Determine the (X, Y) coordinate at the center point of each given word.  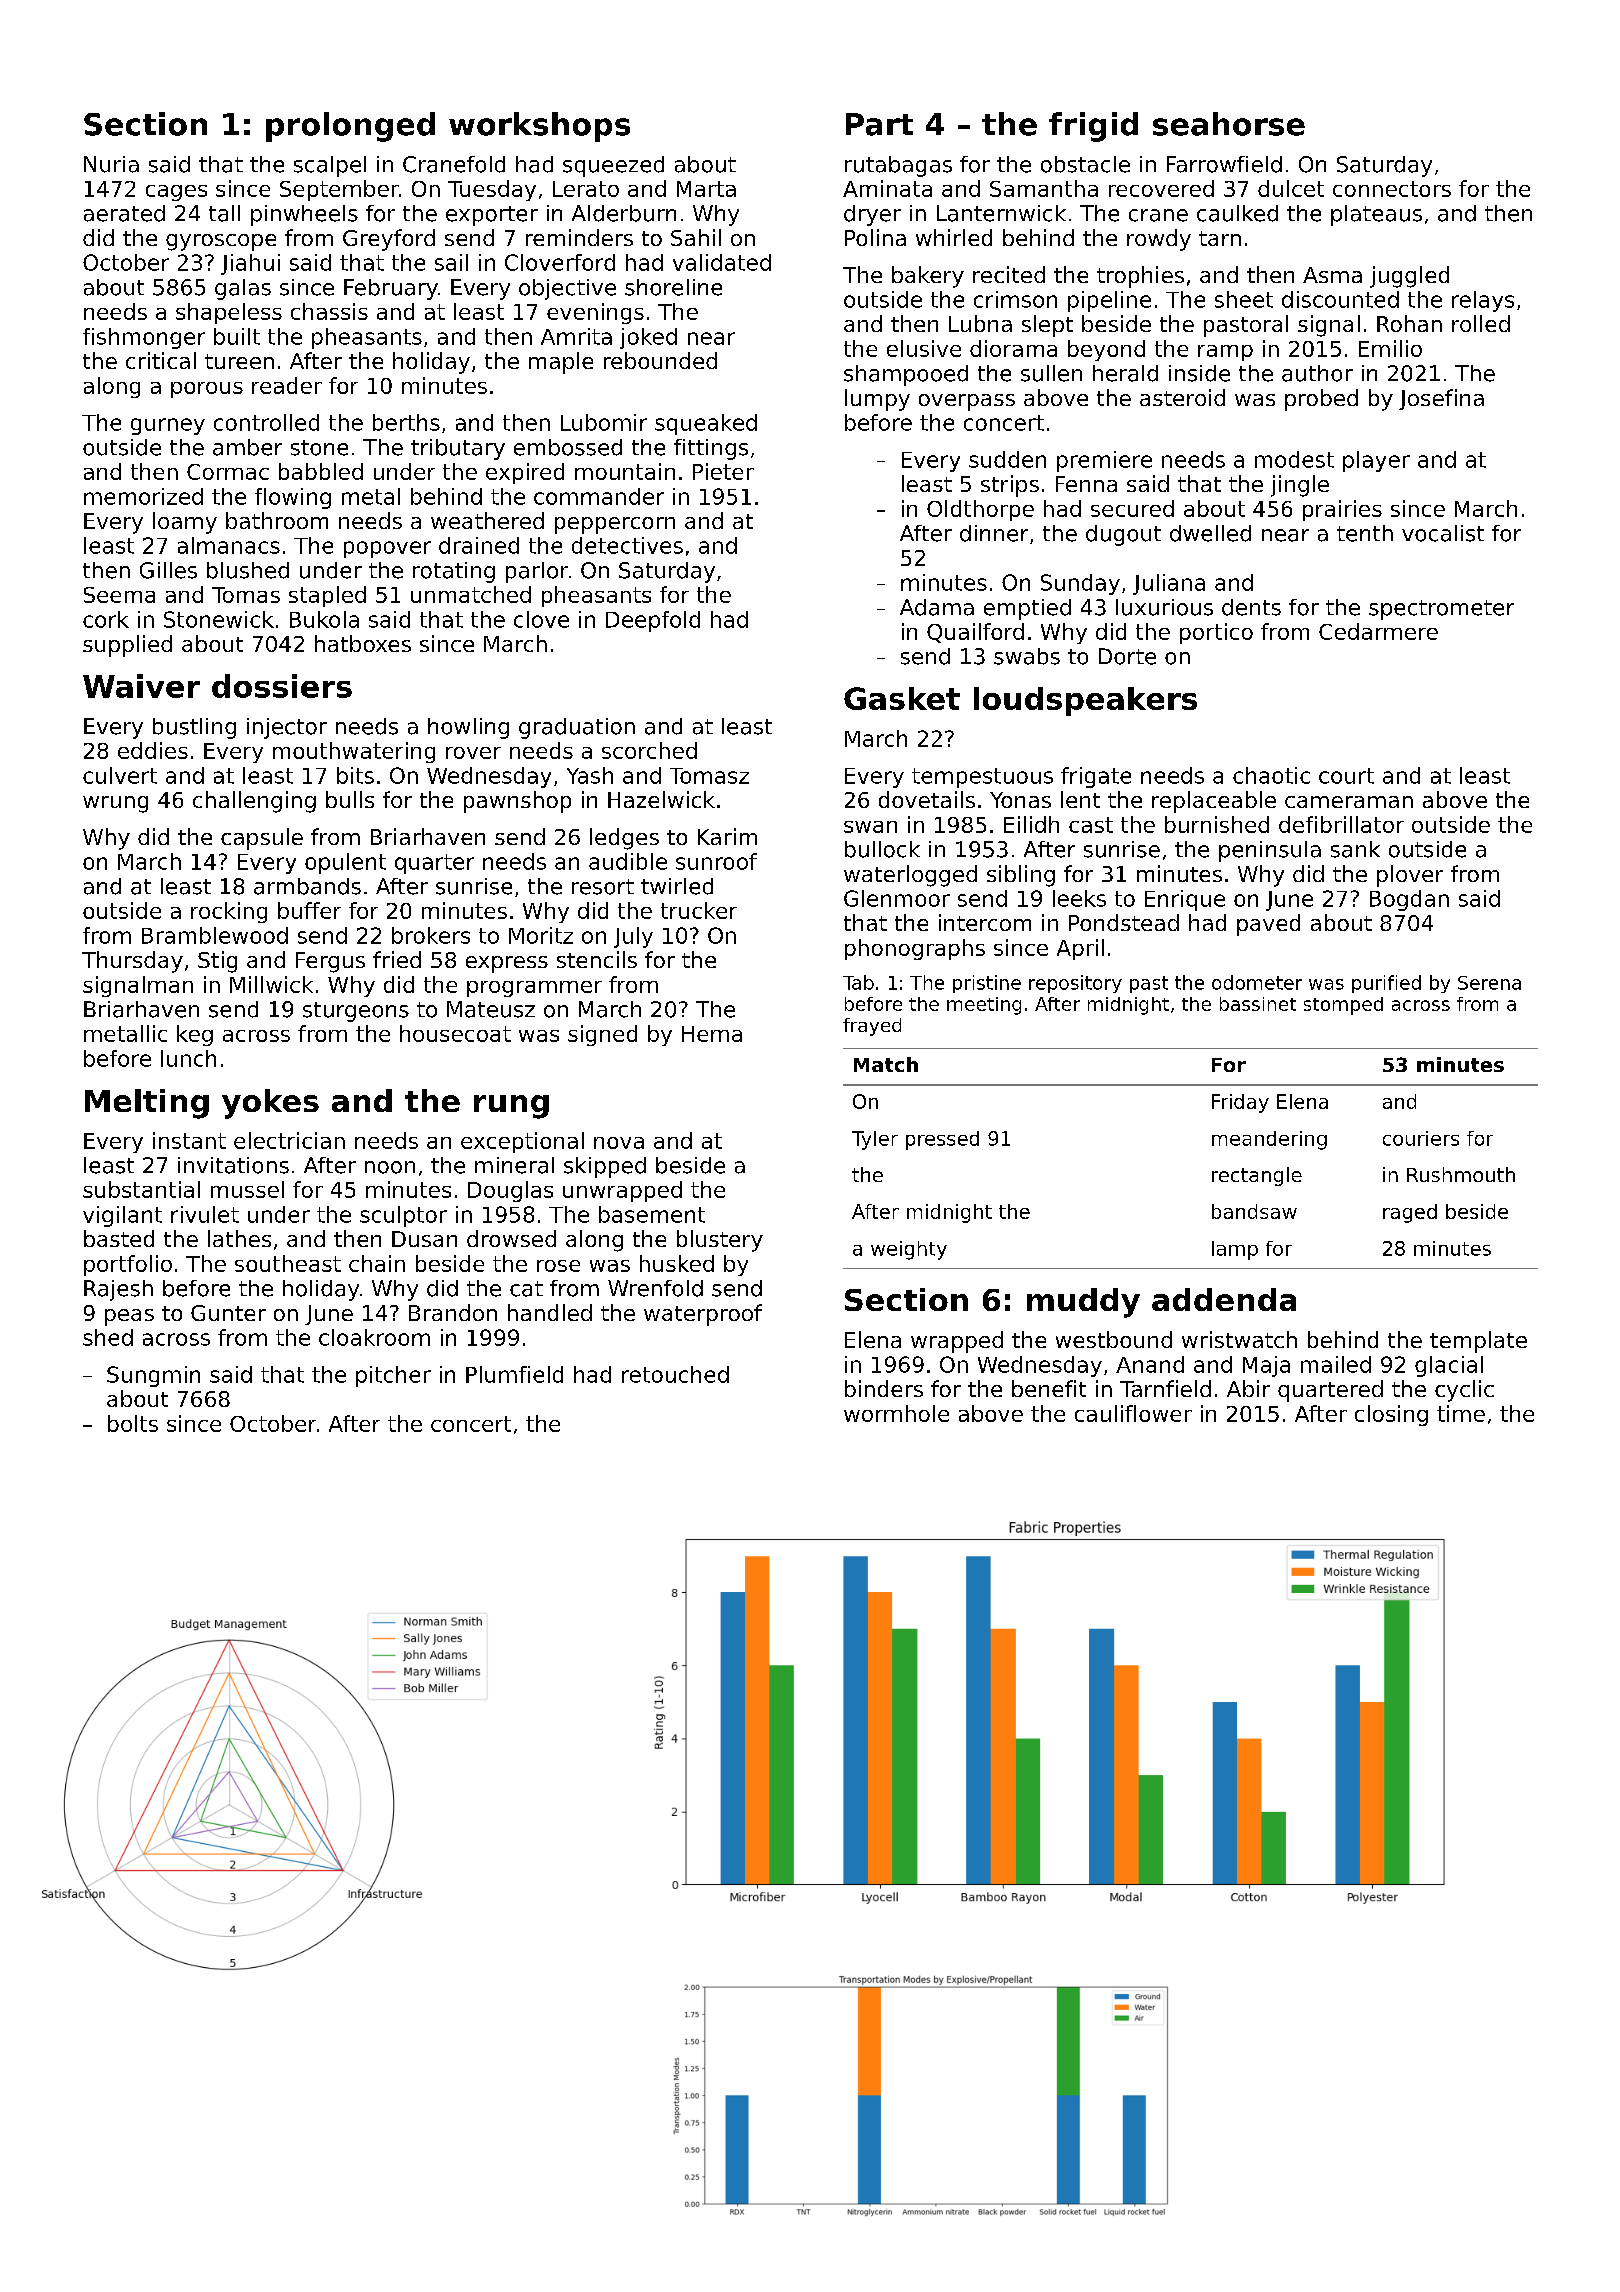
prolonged (350, 127)
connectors (1392, 189)
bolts (133, 1423)
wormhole (896, 1413)
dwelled (1210, 533)
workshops (539, 127)
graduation (577, 728)
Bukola (324, 619)
